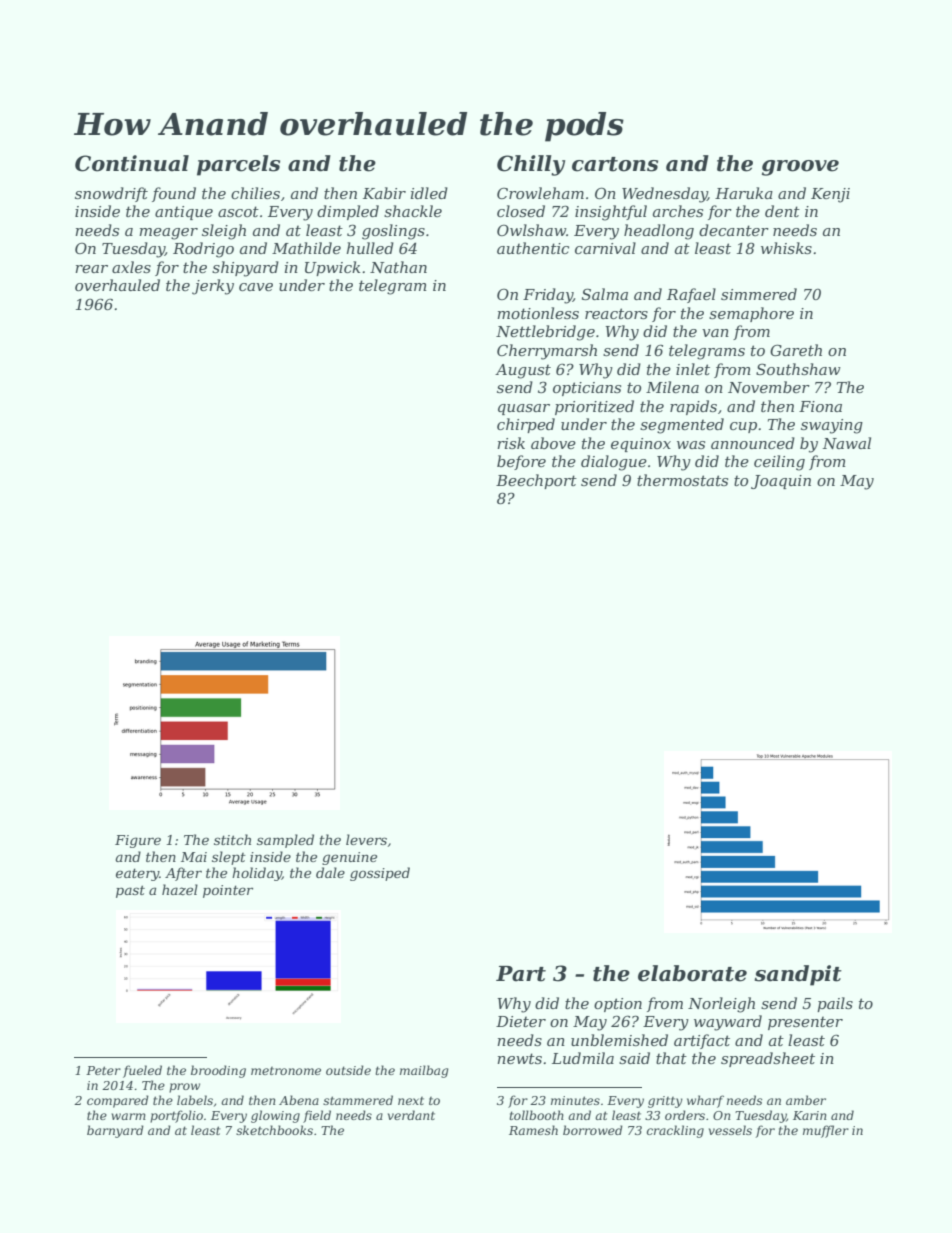 This screenshot has height=1233, width=952. What do you see at coordinates (614, 463) in the screenshot?
I see `dialogue` at bounding box center [614, 463].
